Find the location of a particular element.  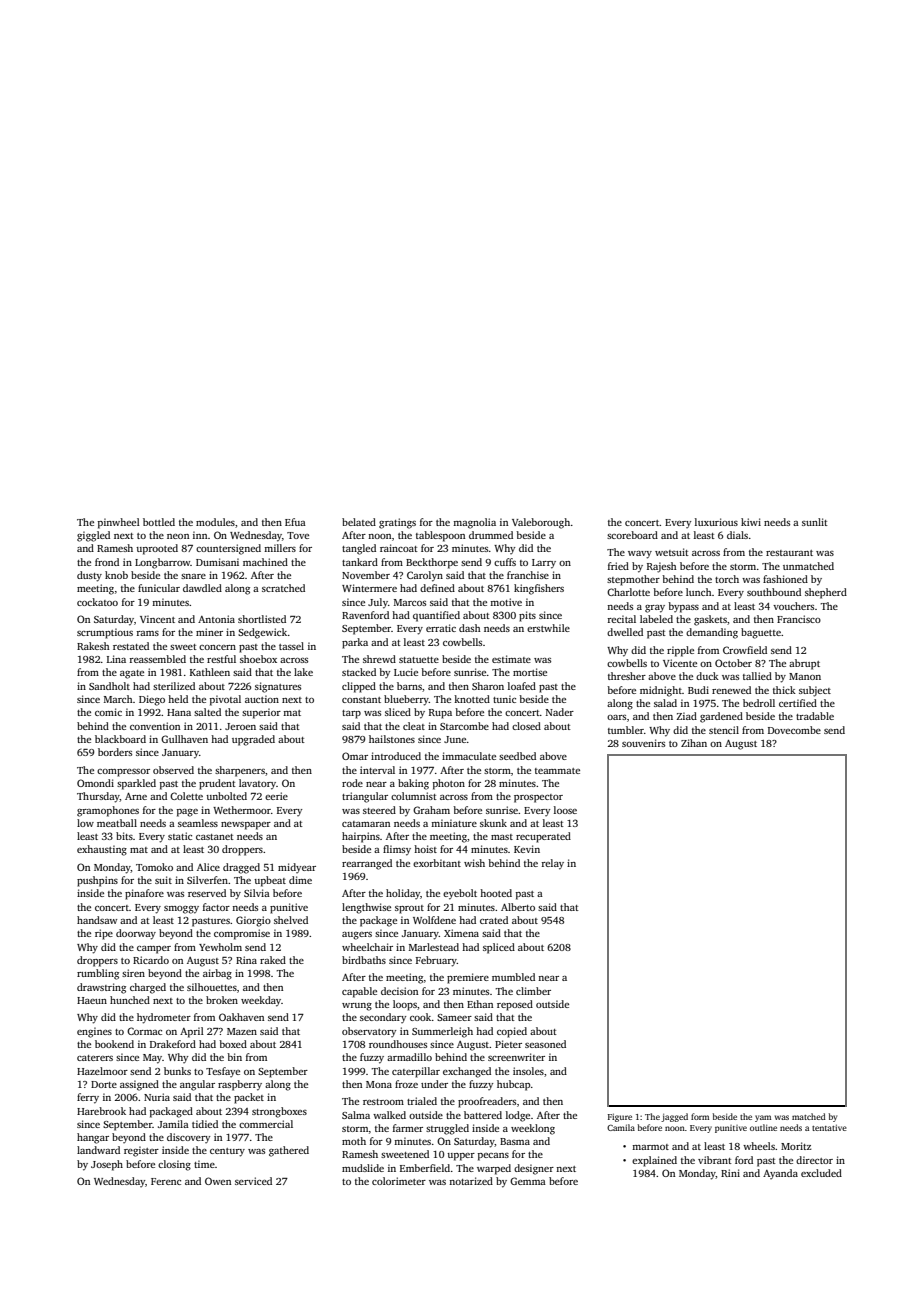

ferry is located at coordinates (88, 1098).
